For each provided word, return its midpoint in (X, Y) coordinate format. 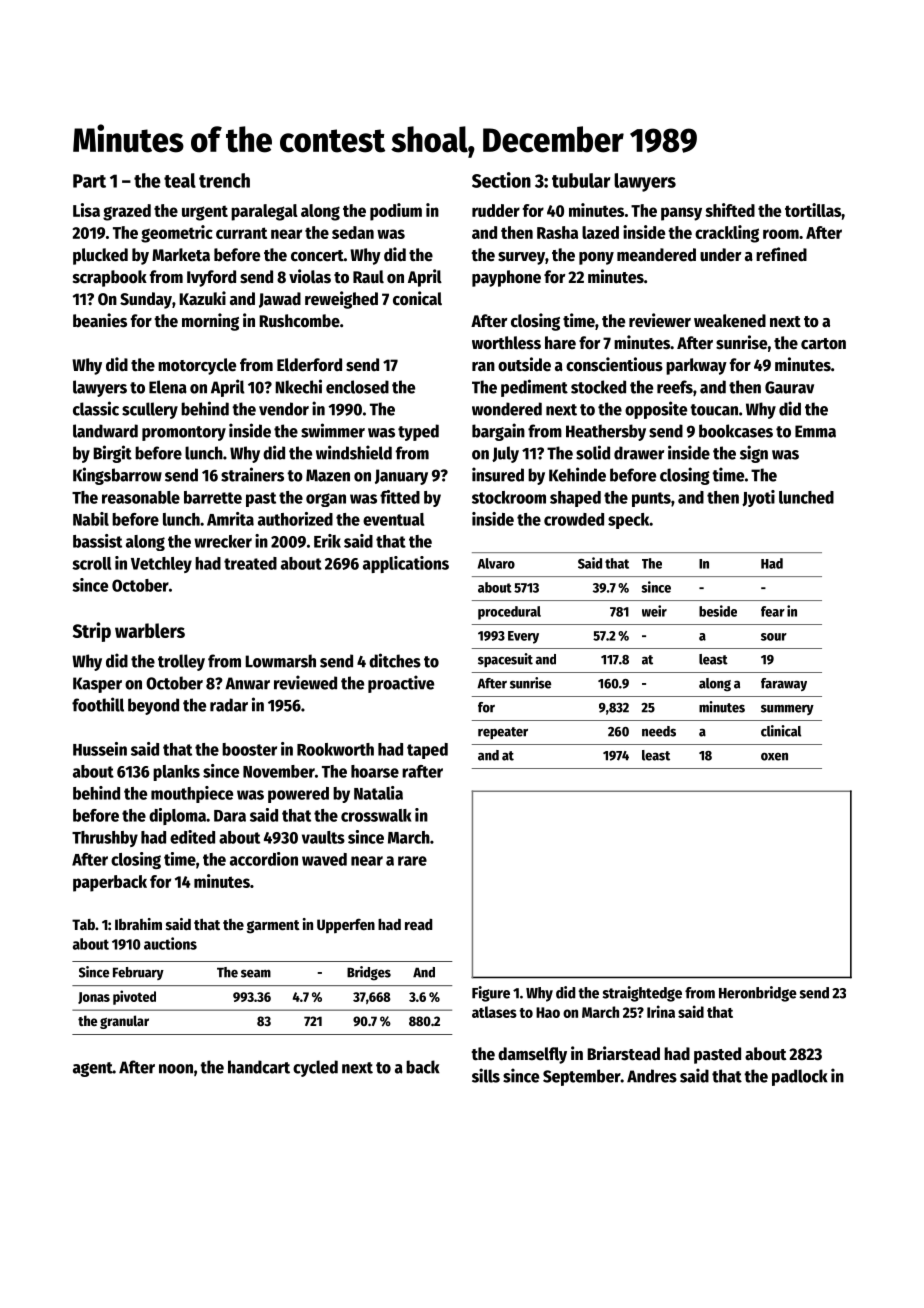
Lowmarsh (280, 661)
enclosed (357, 387)
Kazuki (202, 298)
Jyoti (758, 498)
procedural (509, 613)
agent (93, 1069)
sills (486, 1075)
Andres (652, 1076)
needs (659, 731)
